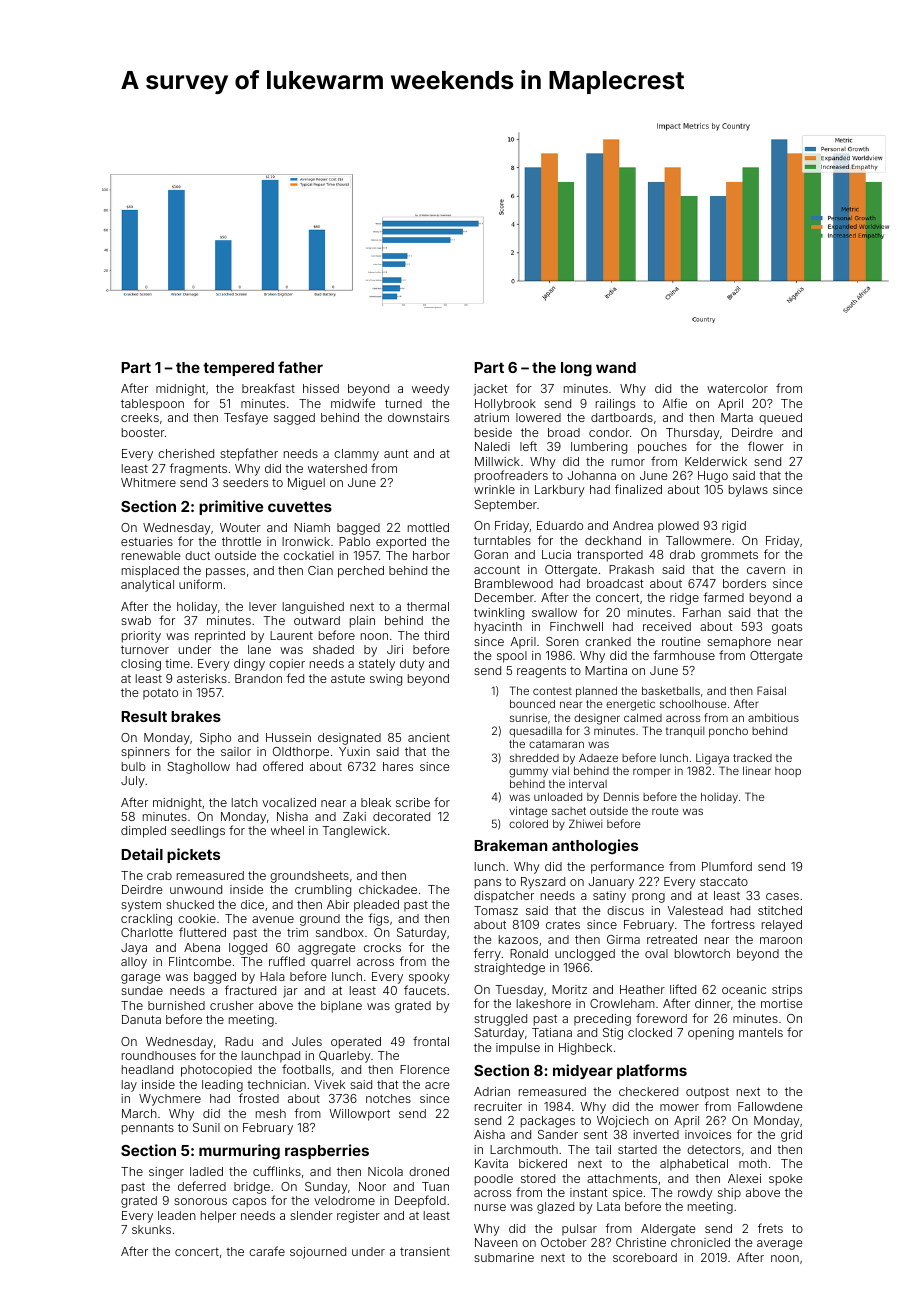  Describe the element at coordinates (494, 489) in the screenshot. I see `wrinkle` at that location.
